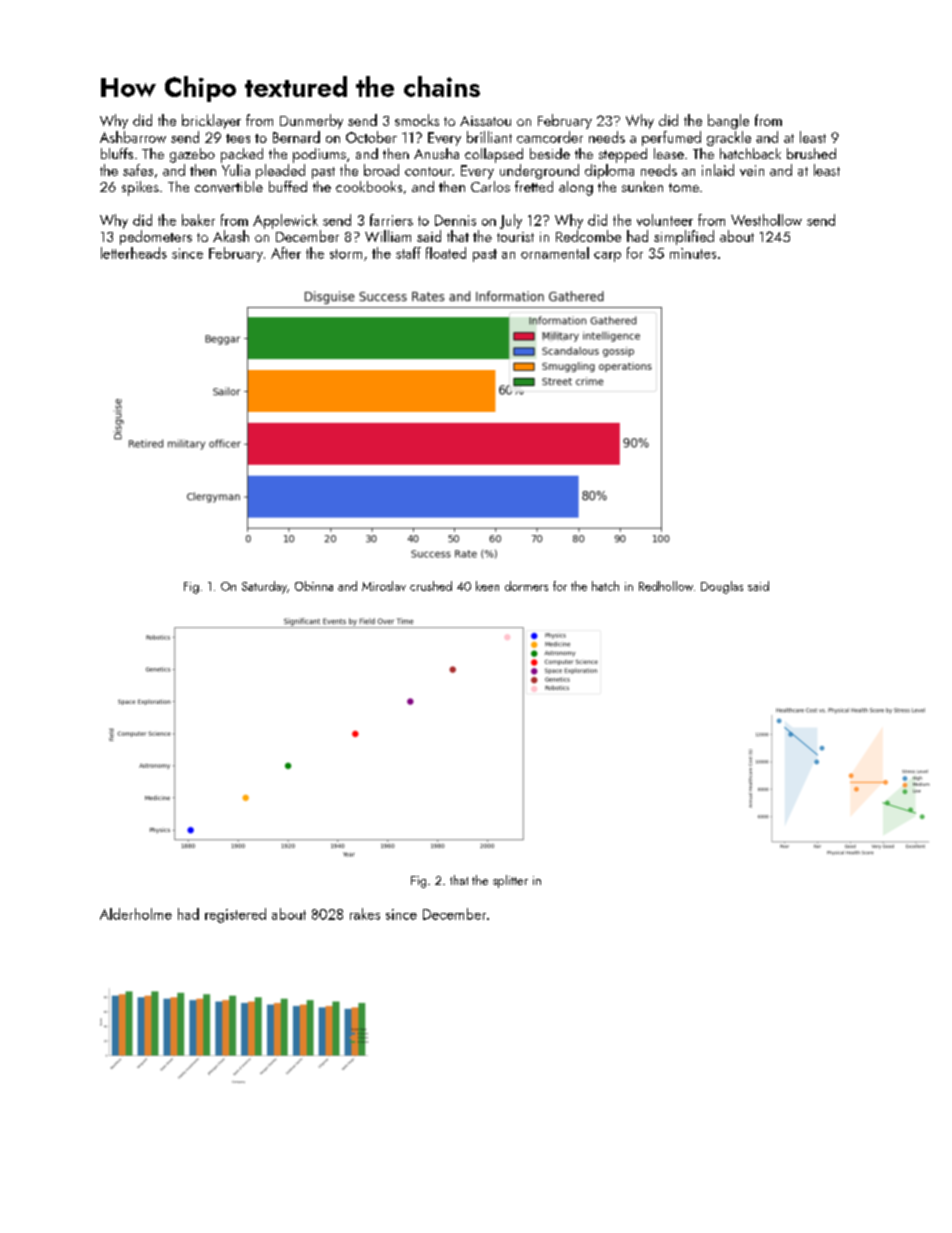 Image resolution: width=952 pixels, height=1233 pixels. What do you see at coordinates (487, 586) in the screenshot?
I see `keen` at bounding box center [487, 586].
